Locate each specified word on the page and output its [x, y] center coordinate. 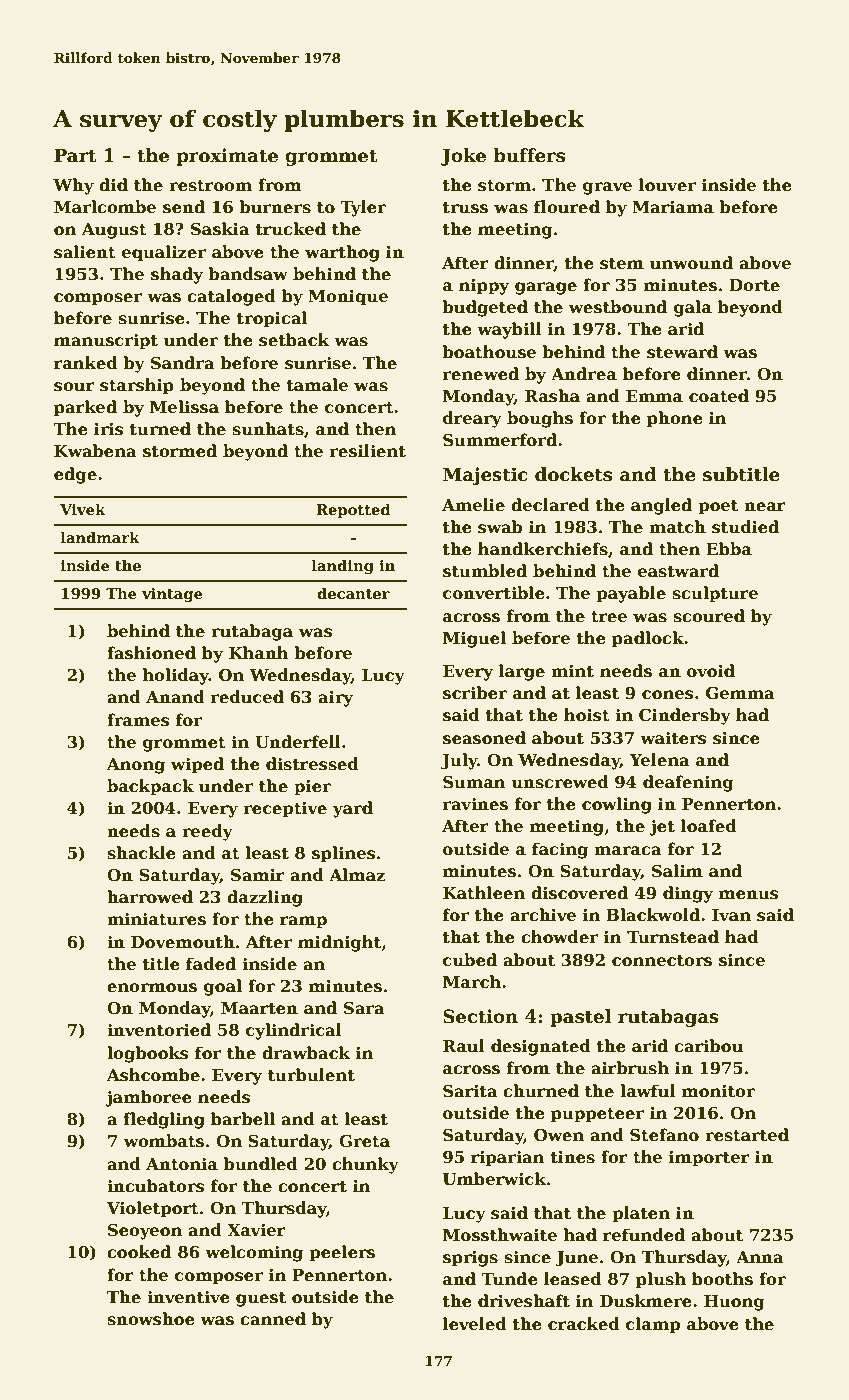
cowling [617, 805]
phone [675, 419]
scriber [475, 693]
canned [273, 1319]
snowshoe [151, 1319]
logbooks [148, 1054]
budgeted [485, 308]
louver [667, 185]
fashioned [151, 653]
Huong [734, 1303]
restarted [747, 1135]
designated [541, 1047]
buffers [529, 155]
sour [74, 387]
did [113, 184]
